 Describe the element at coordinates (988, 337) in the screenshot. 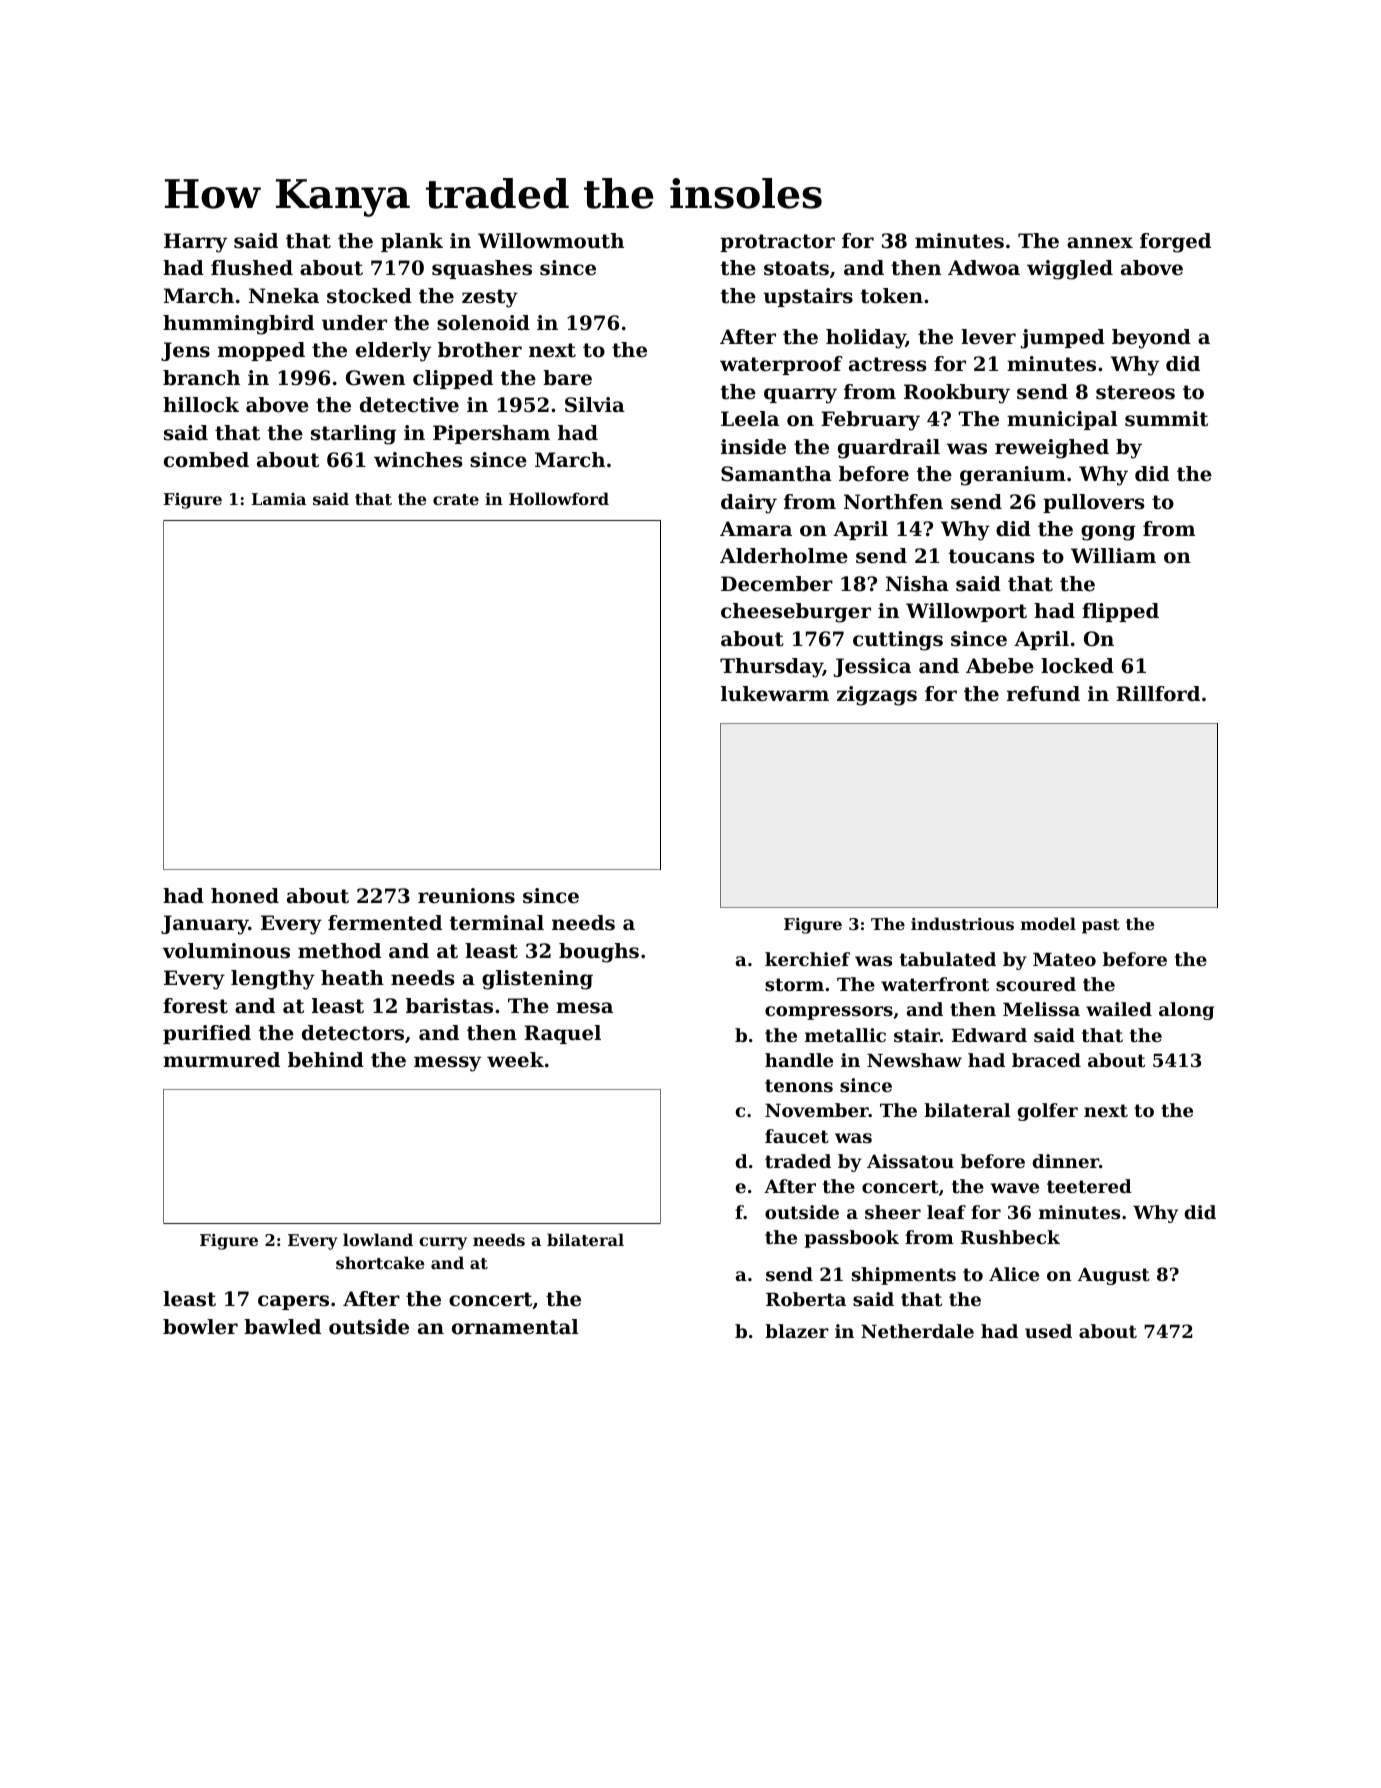

I see `lever` at that location.
